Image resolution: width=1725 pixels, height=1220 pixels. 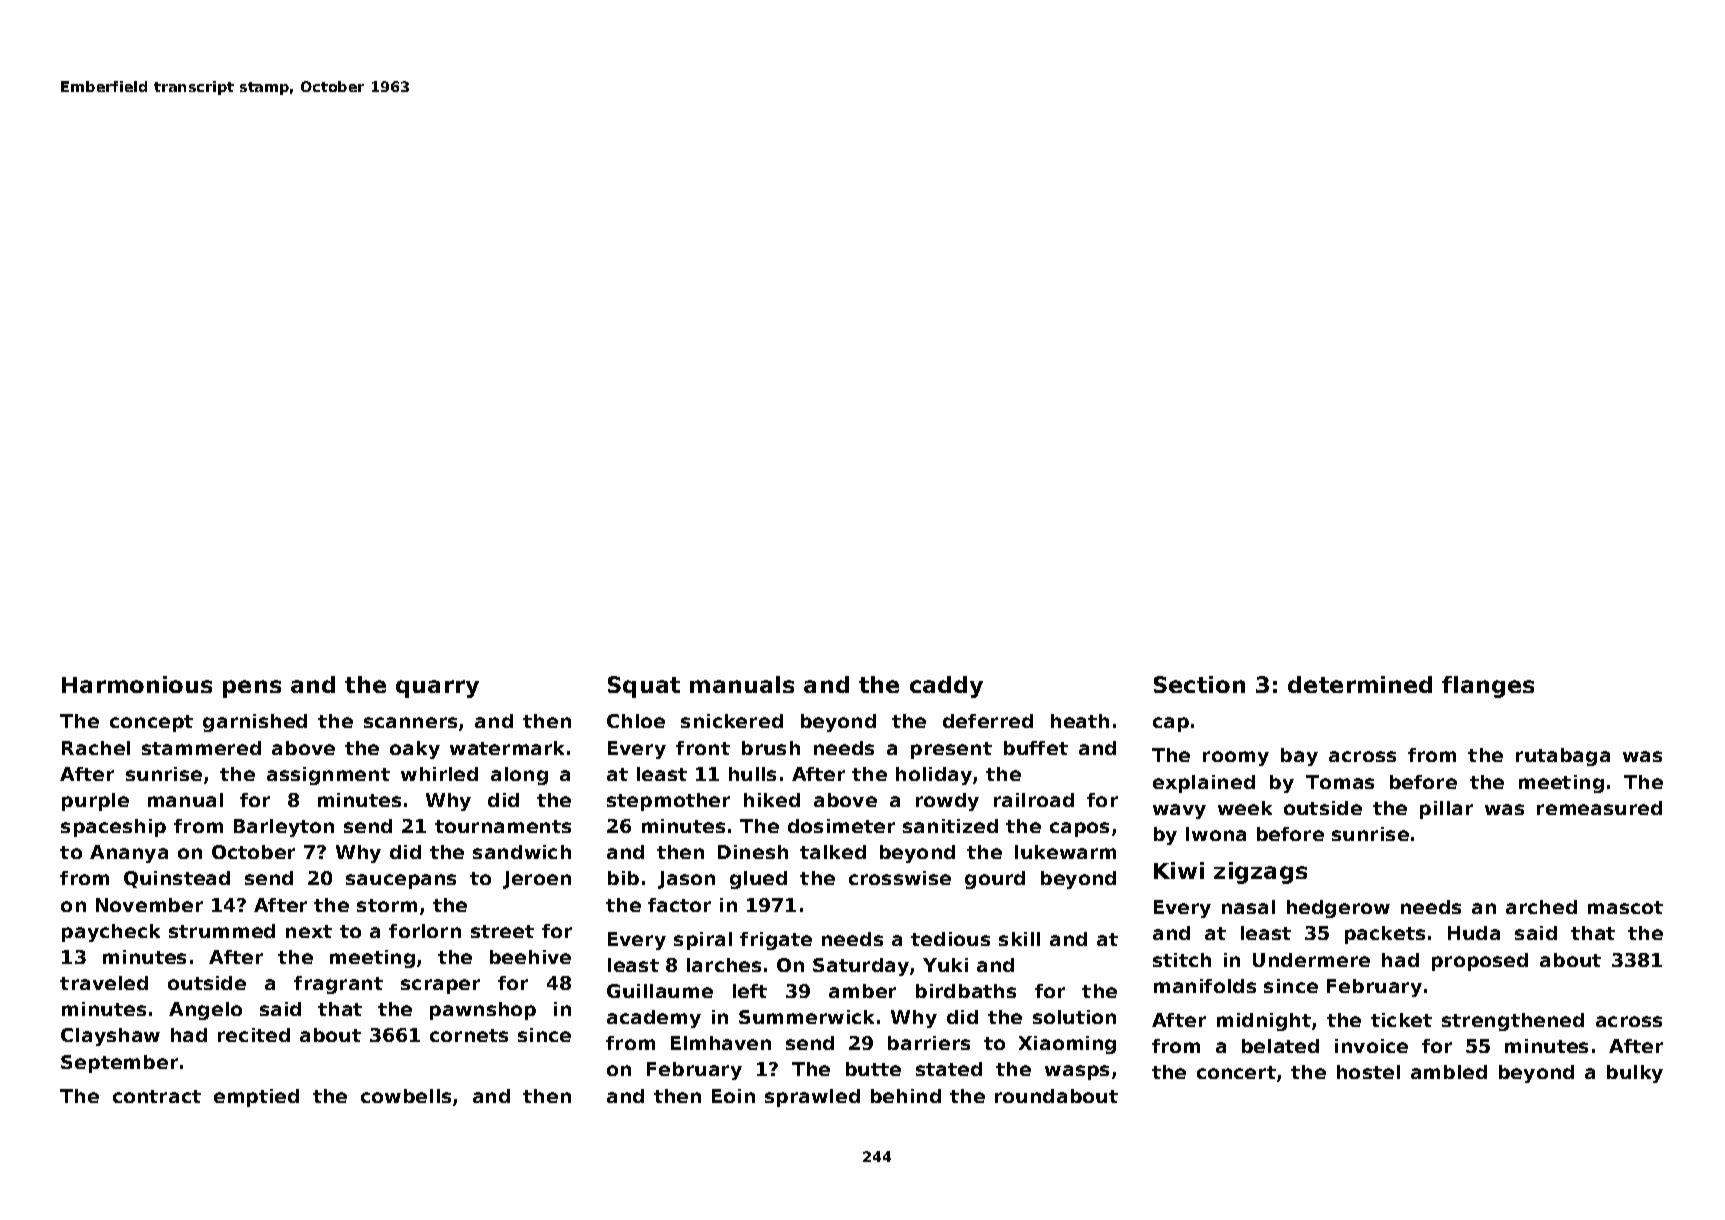 What do you see at coordinates (1299, 757) in the screenshot?
I see `bay` at bounding box center [1299, 757].
